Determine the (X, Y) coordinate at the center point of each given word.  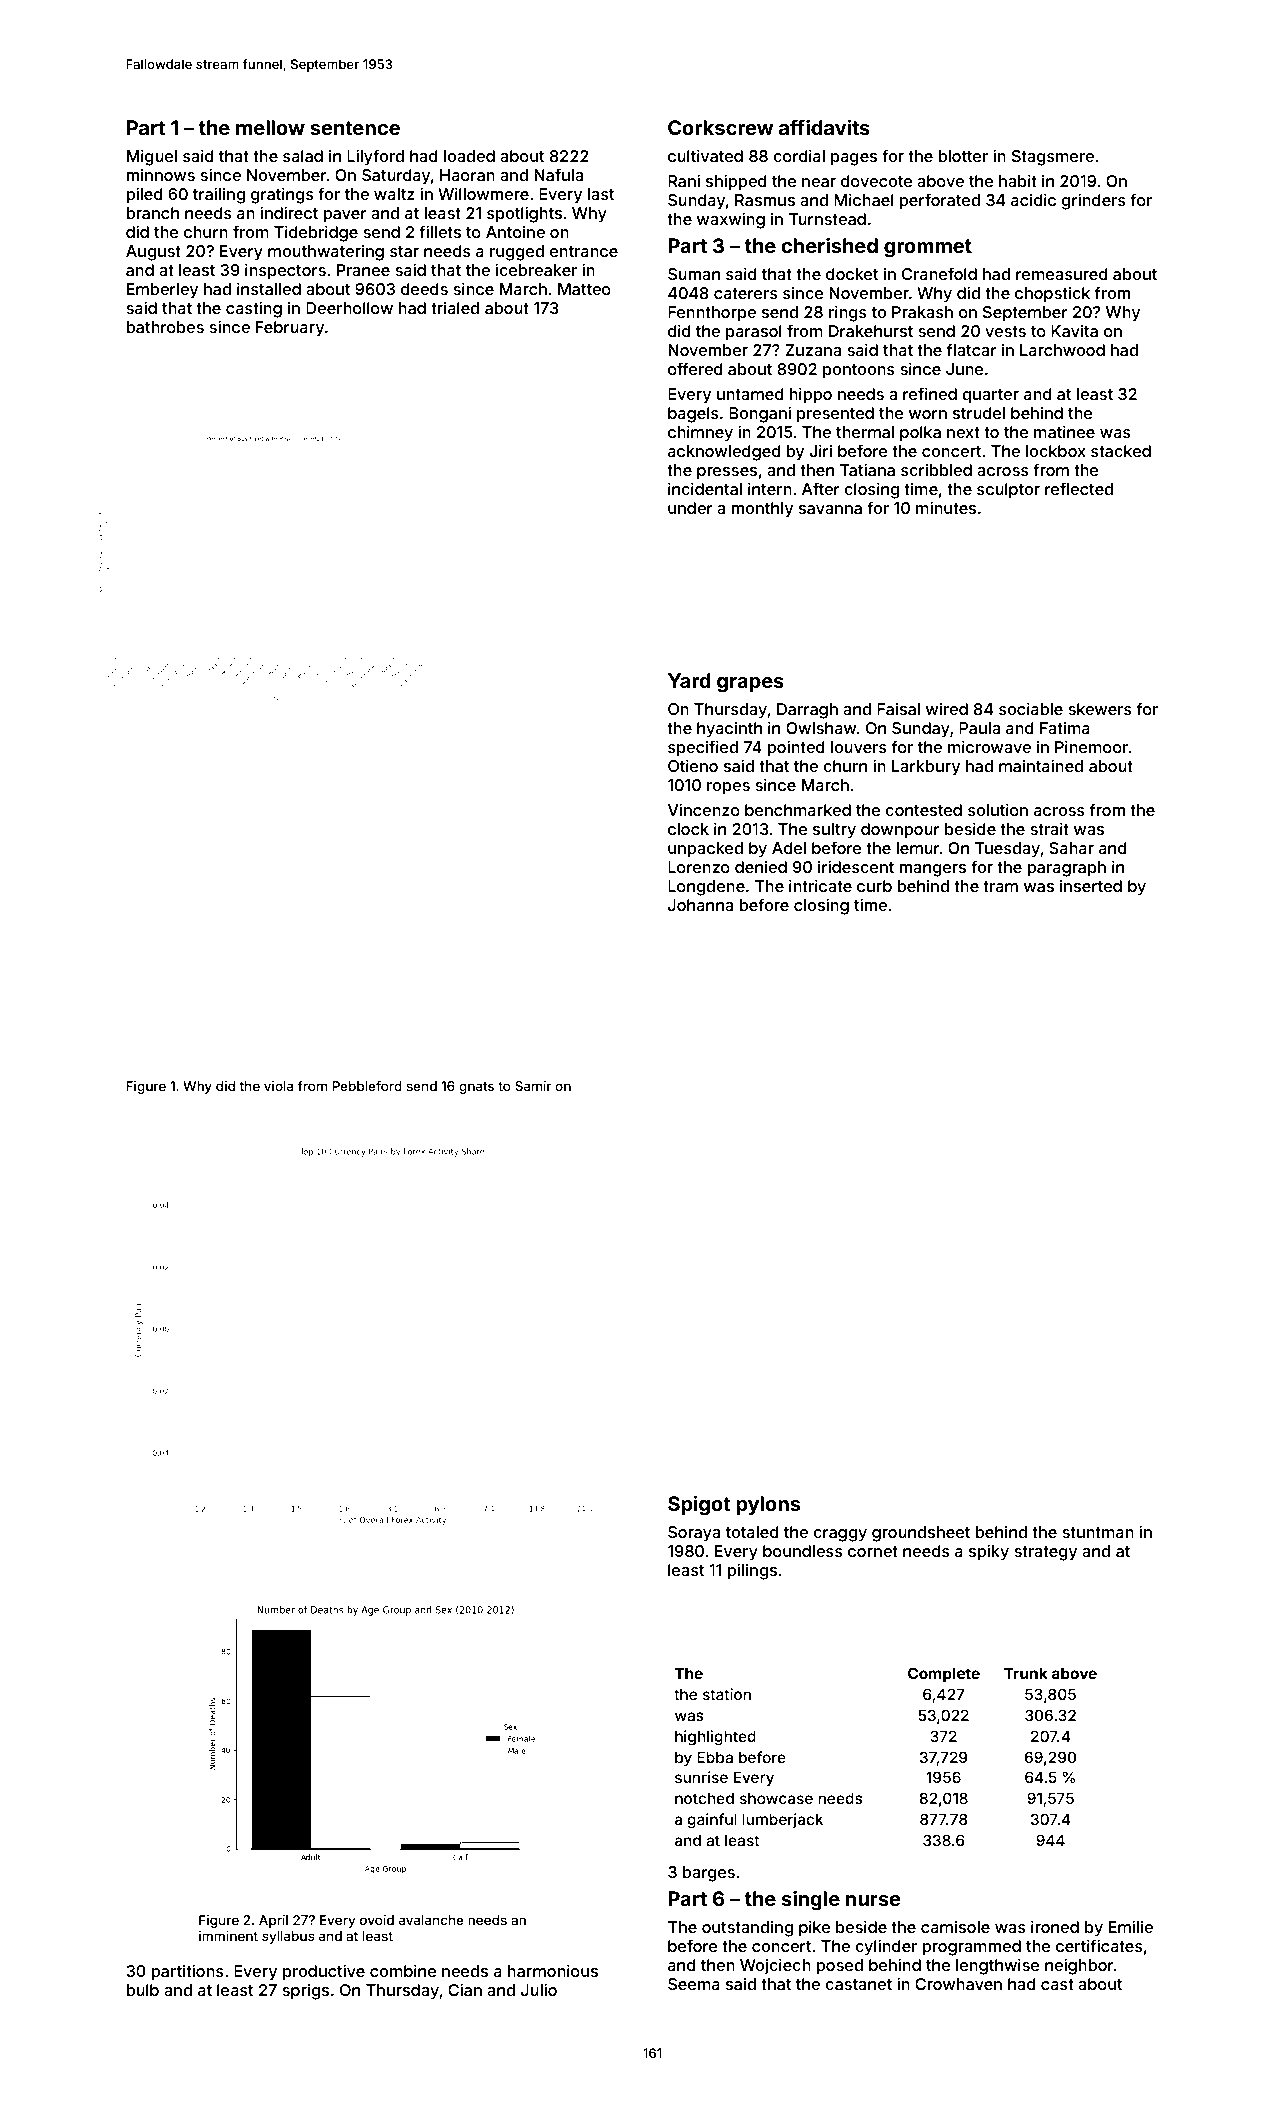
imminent (228, 1936)
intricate (820, 885)
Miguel (152, 157)
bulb (142, 1990)
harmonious (552, 1970)
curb (874, 886)
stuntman (1098, 1532)
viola (278, 1086)
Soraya (694, 1534)
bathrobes (165, 327)
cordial (799, 155)
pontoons (859, 371)
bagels (693, 415)
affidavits (824, 127)
